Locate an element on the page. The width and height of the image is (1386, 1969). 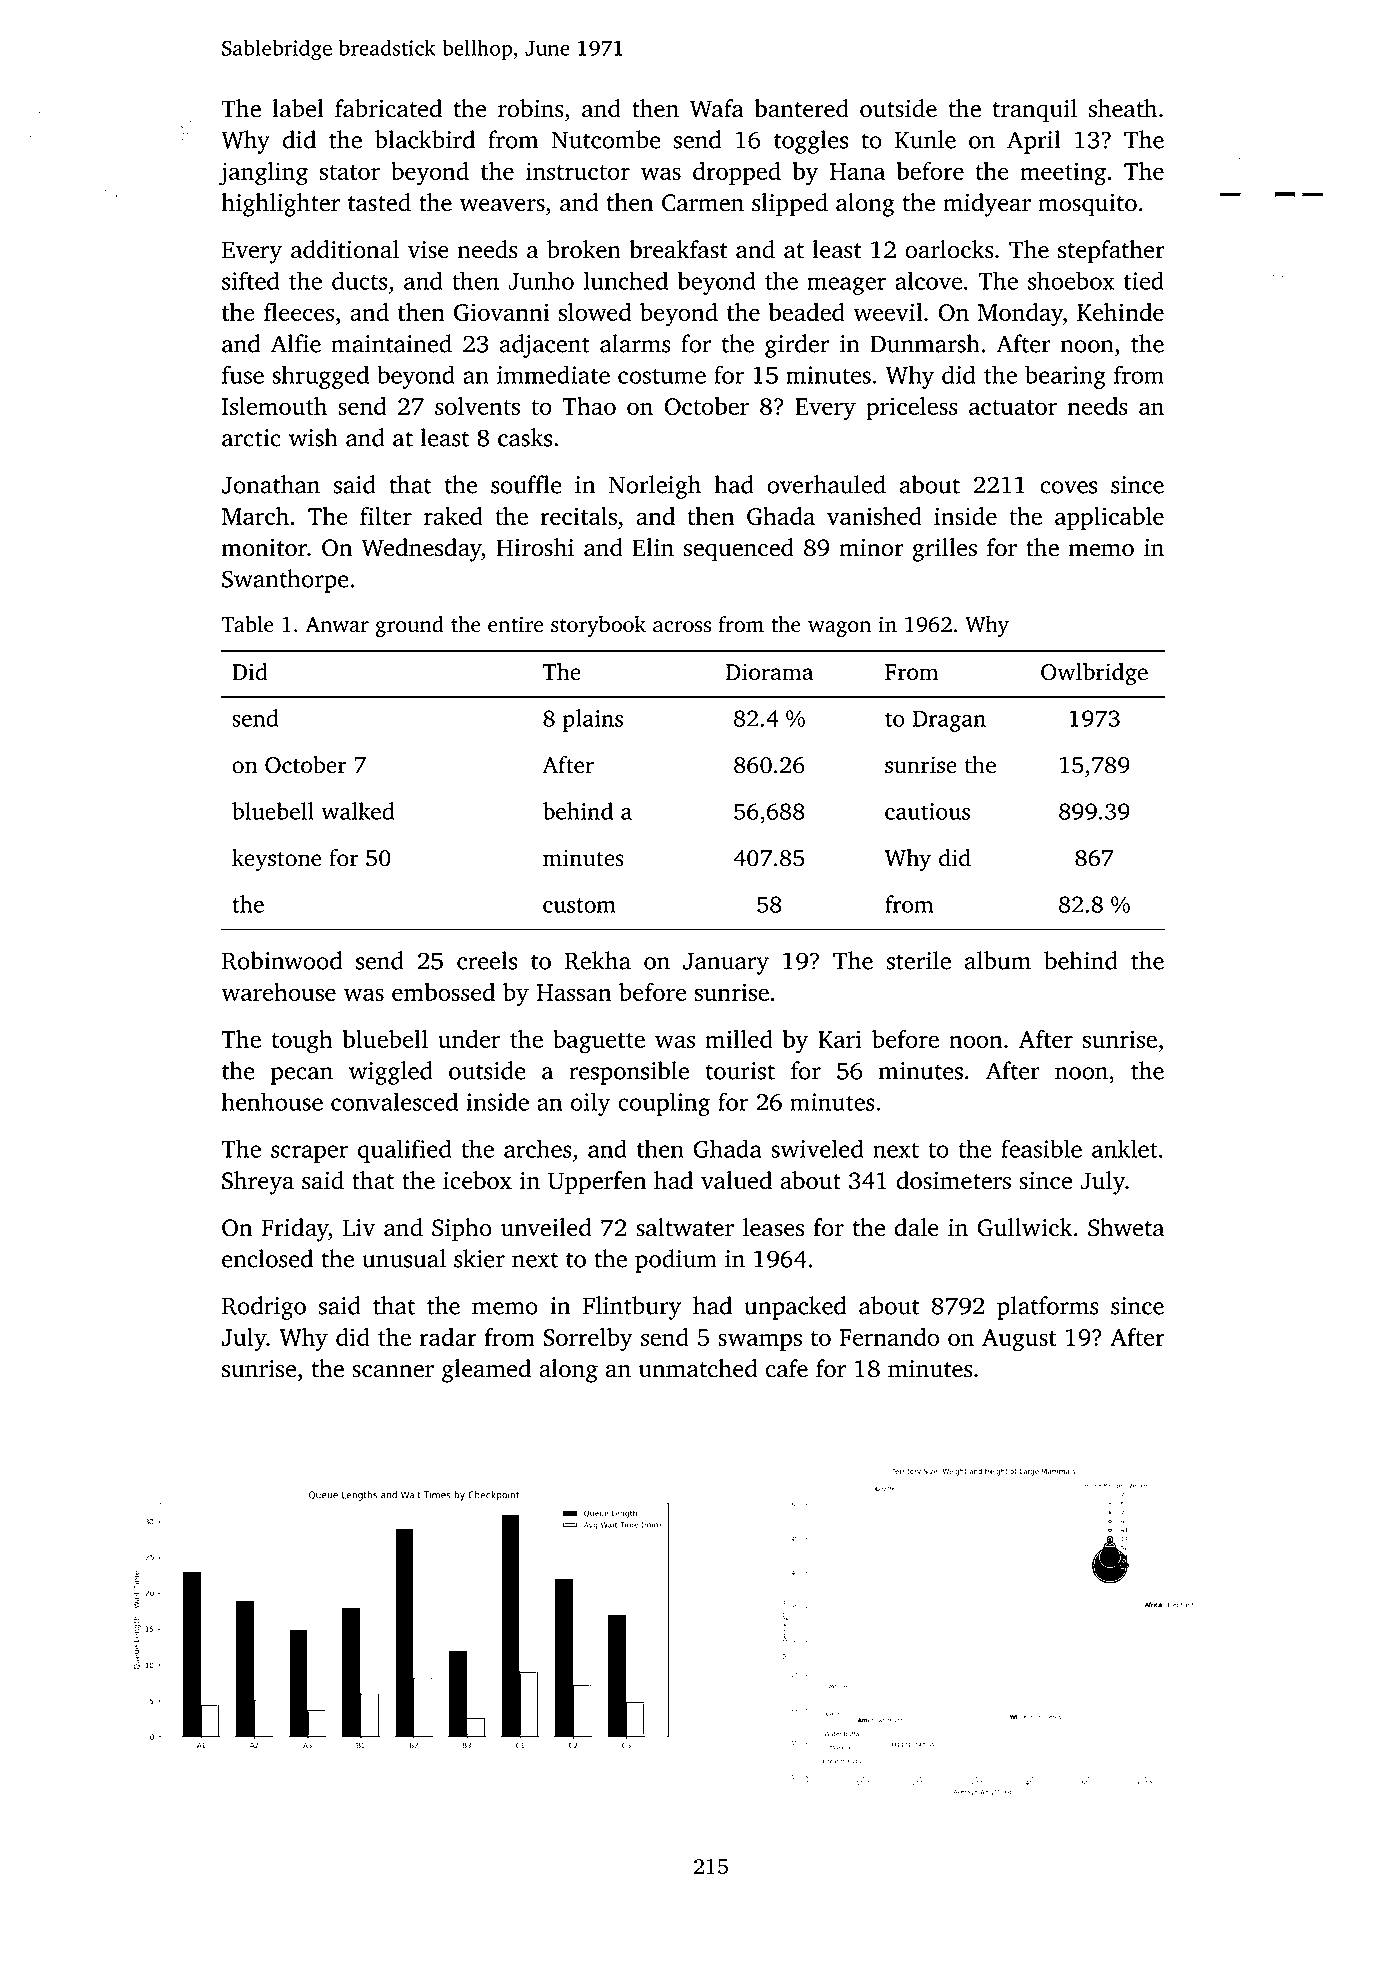
creels is located at coordinates (487, 960).
